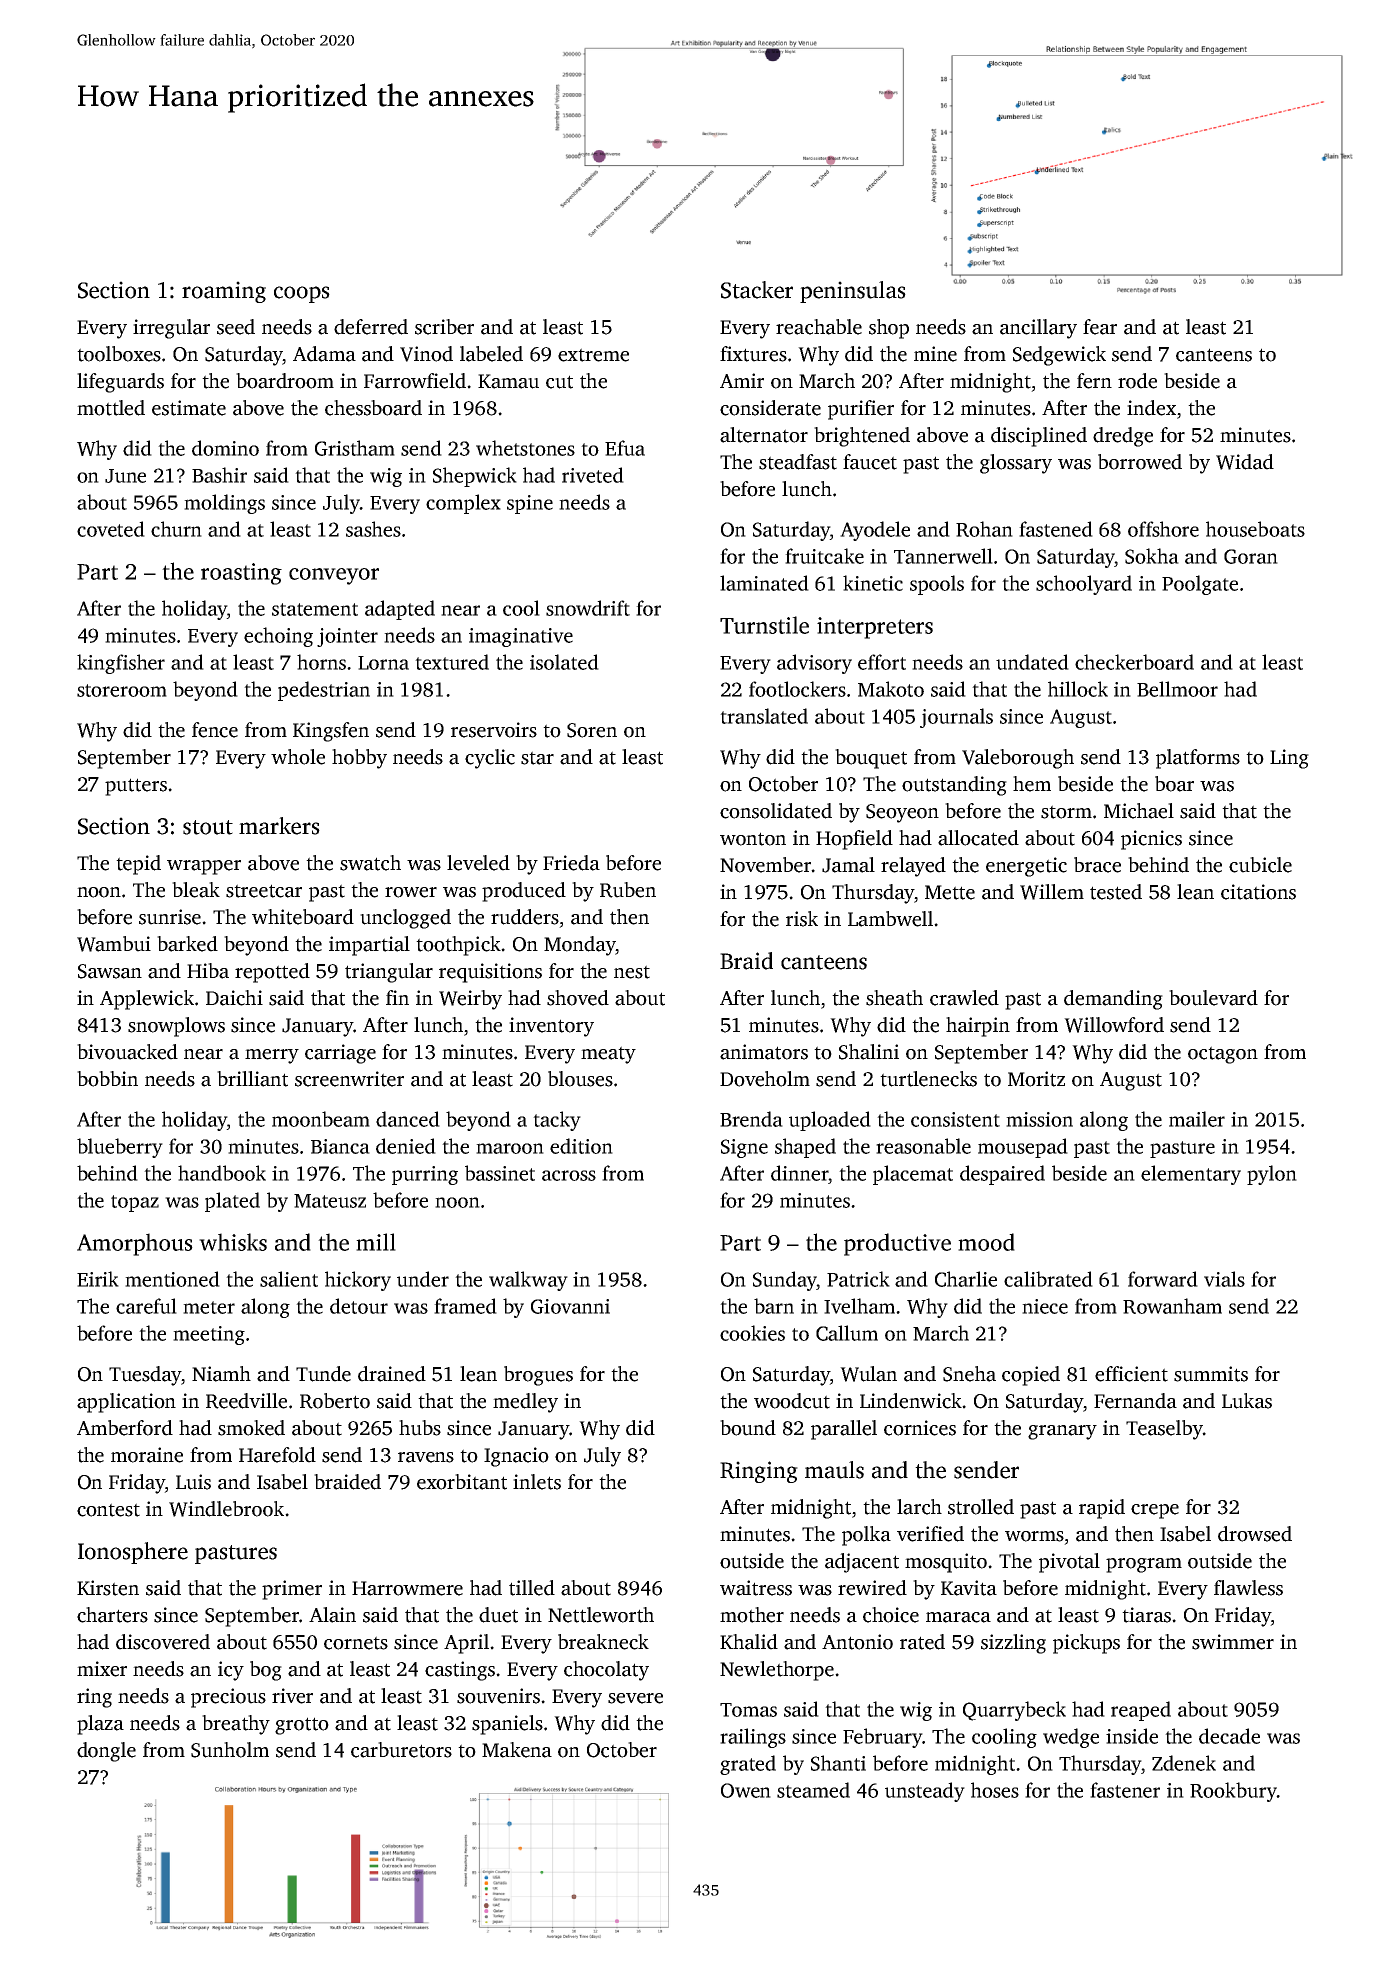 This image has height=1969, width=1386. Describe the element at coordinates (401, 1750) in the image. I see `carburetors` at that location.
